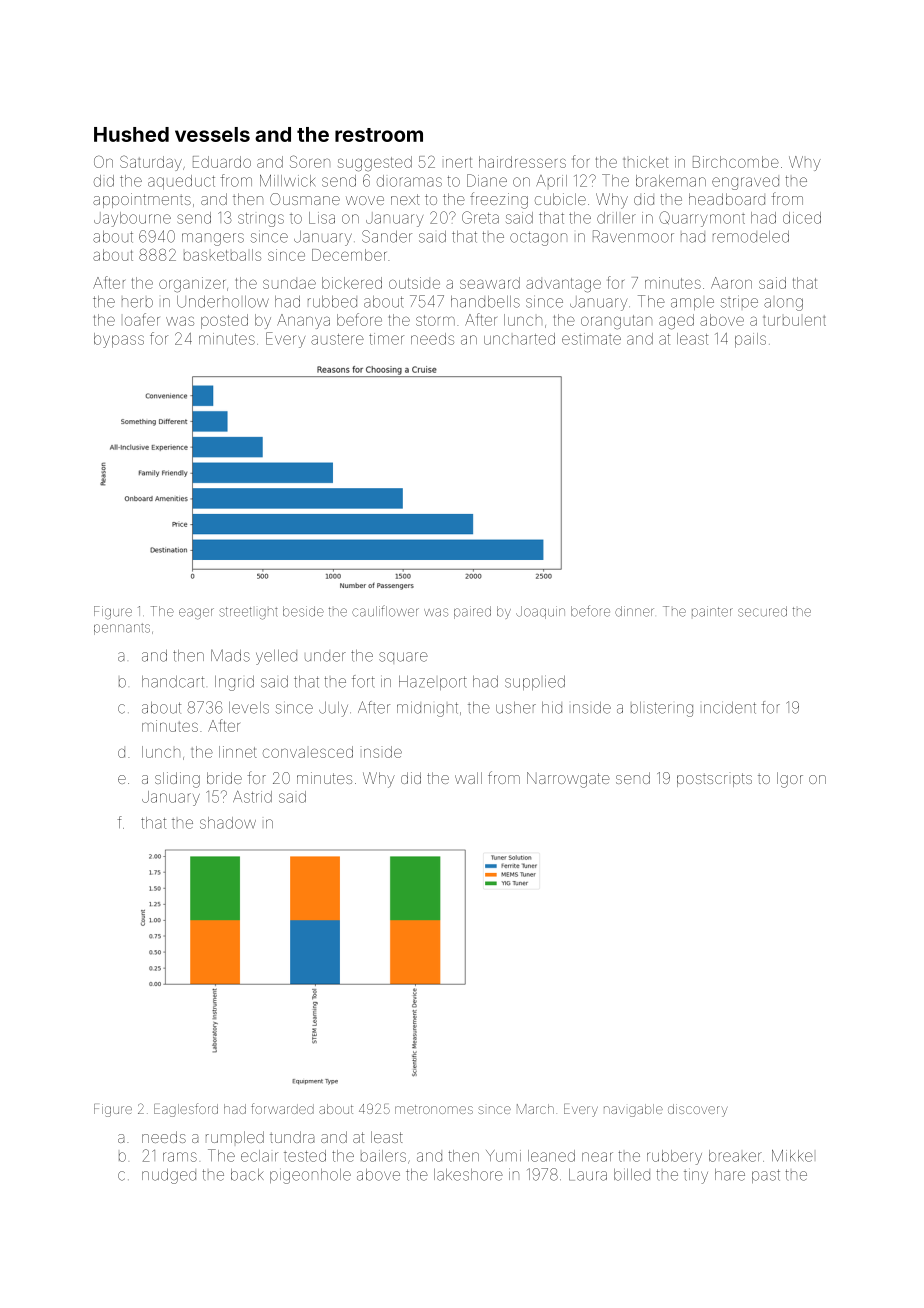  What do you see at coordinates (472, 612) in the document?
I see `paired` at bounding box center [472, 612].
